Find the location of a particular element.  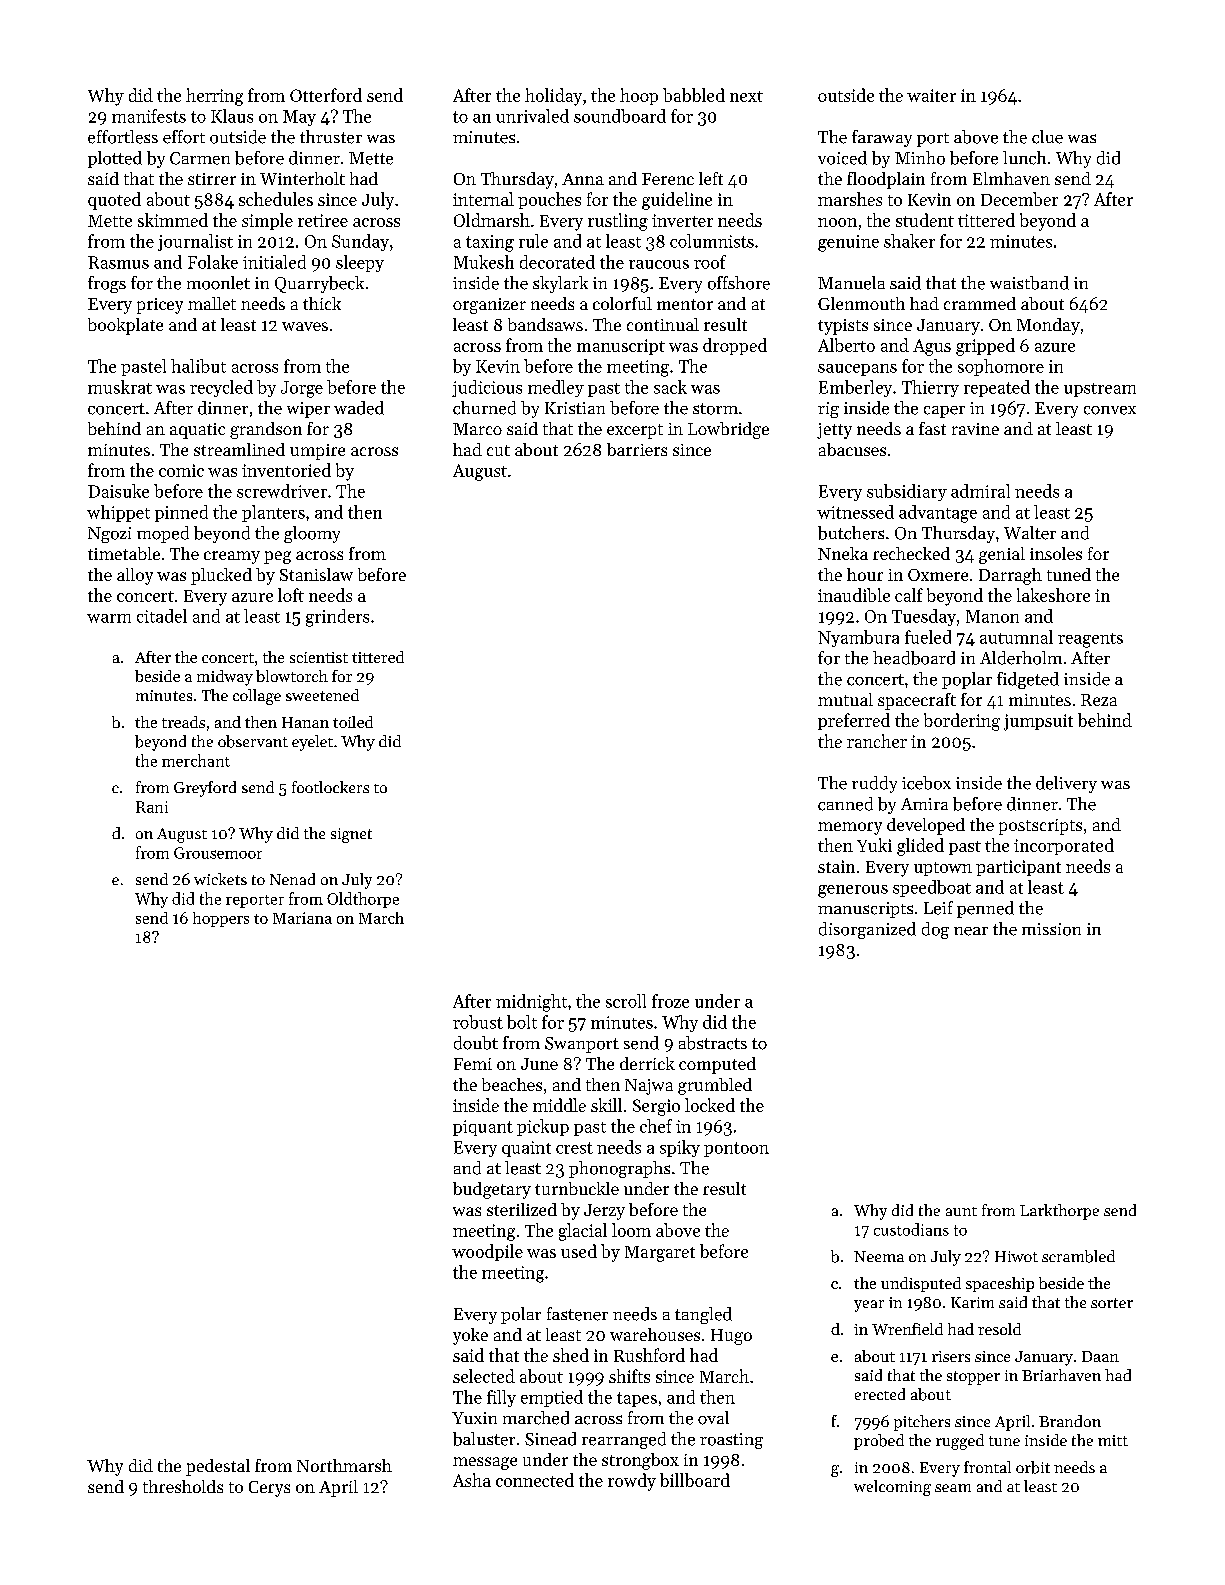

mutual is located at coordinates (845, 699).
